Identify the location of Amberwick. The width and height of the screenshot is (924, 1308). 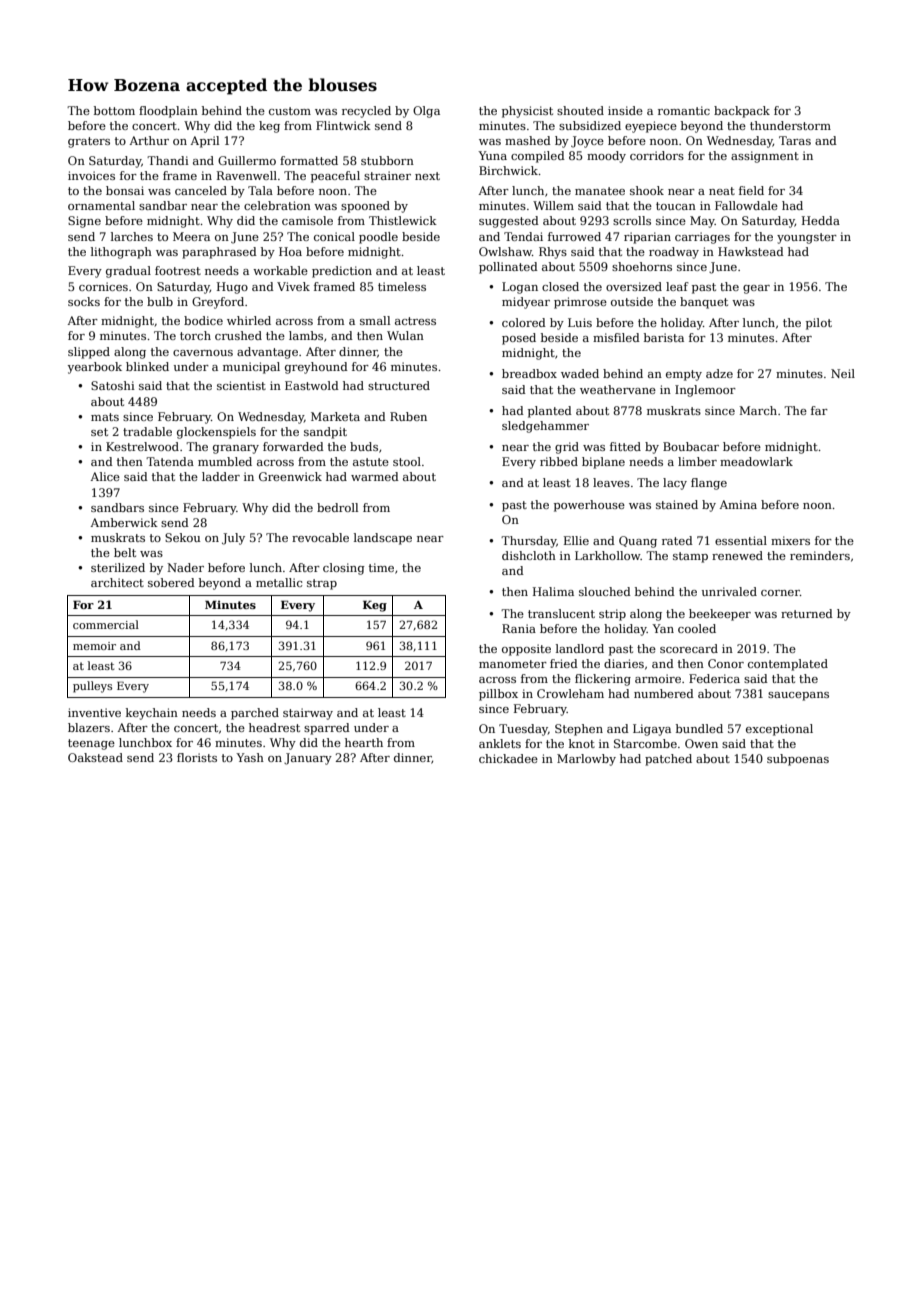
(124, 522).
